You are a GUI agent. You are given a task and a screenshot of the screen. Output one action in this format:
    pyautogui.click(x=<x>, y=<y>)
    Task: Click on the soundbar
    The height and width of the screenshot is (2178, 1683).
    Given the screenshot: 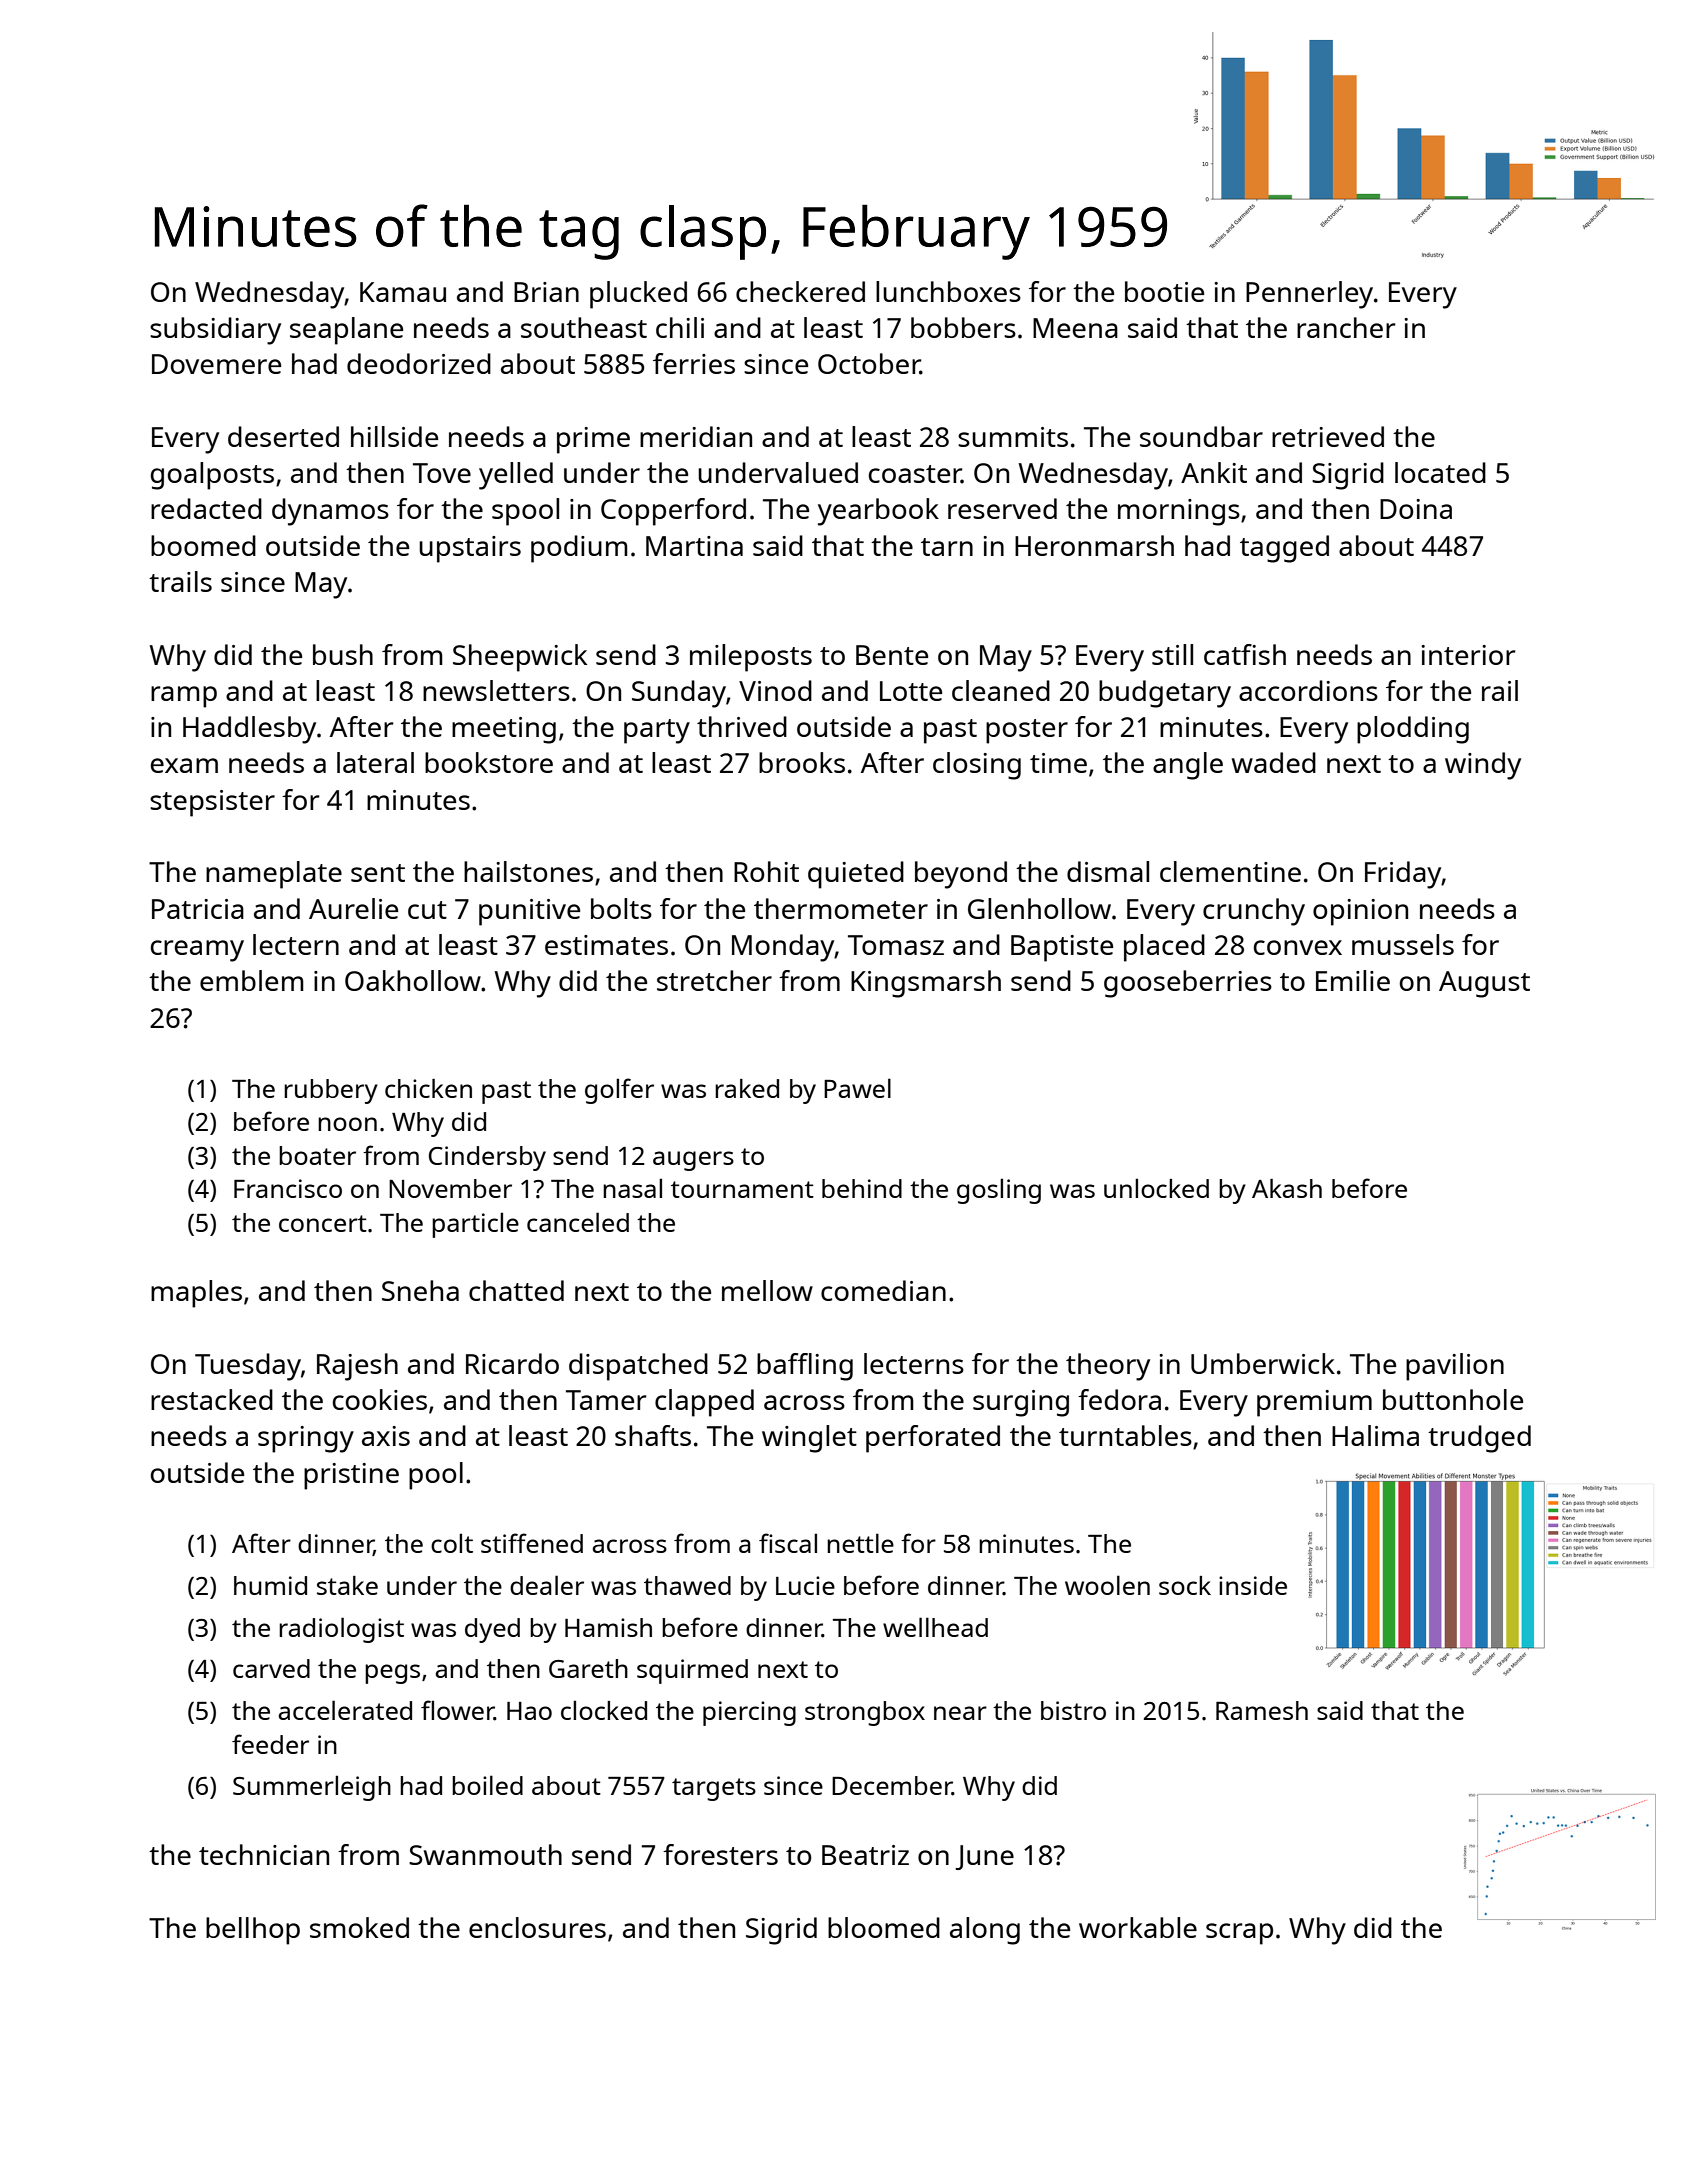 What is the action you would take?
    pyautogui.click(x=1201, y=436)
